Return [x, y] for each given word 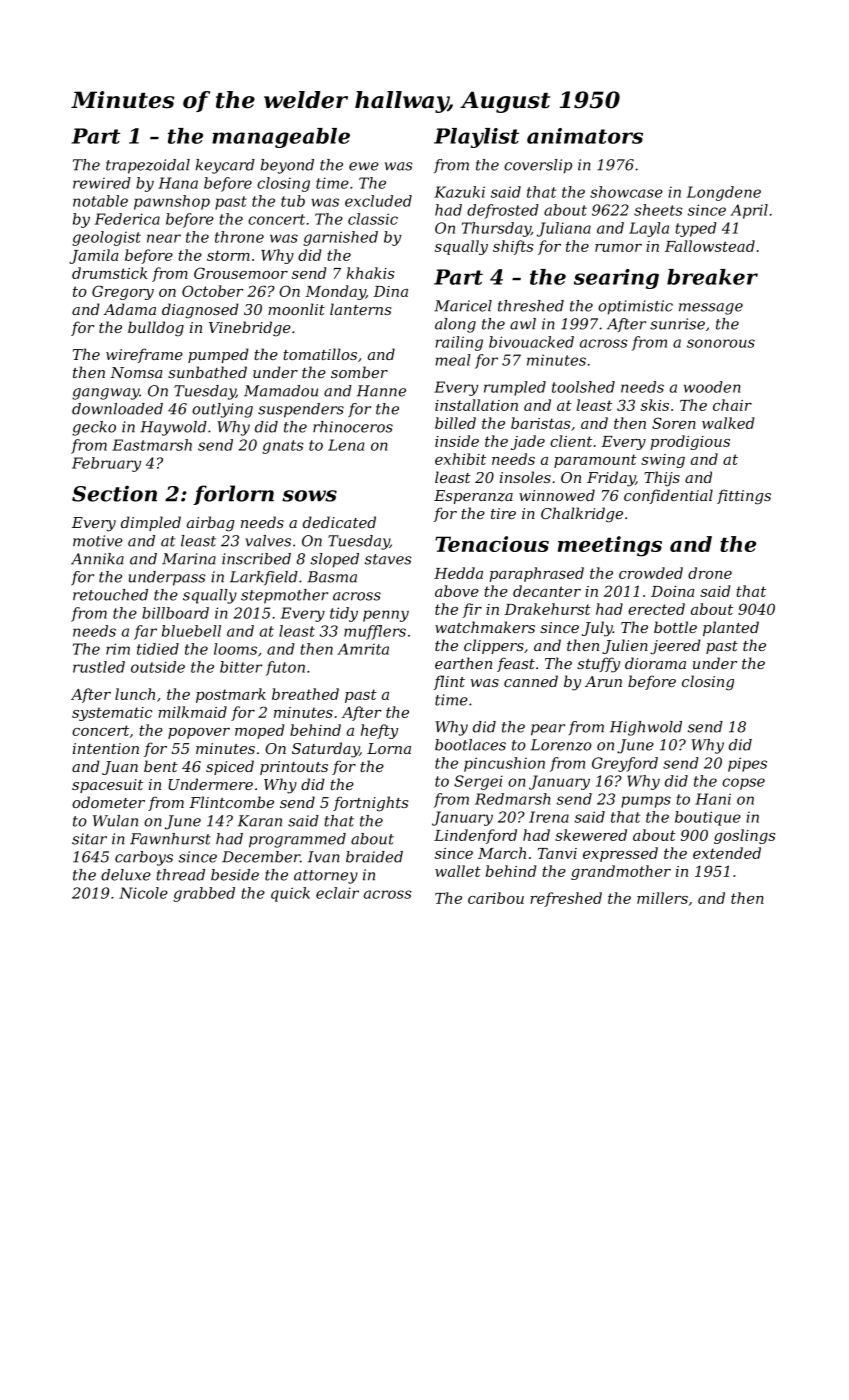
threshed [531, 306]
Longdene [724, 193]
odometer [108, 802]
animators [585, 136]
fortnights [370, 804]
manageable [281, 138]
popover [199, 733]
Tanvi [557, 853]
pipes [747, 764]
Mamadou [281, 391]
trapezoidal [148, 166]
